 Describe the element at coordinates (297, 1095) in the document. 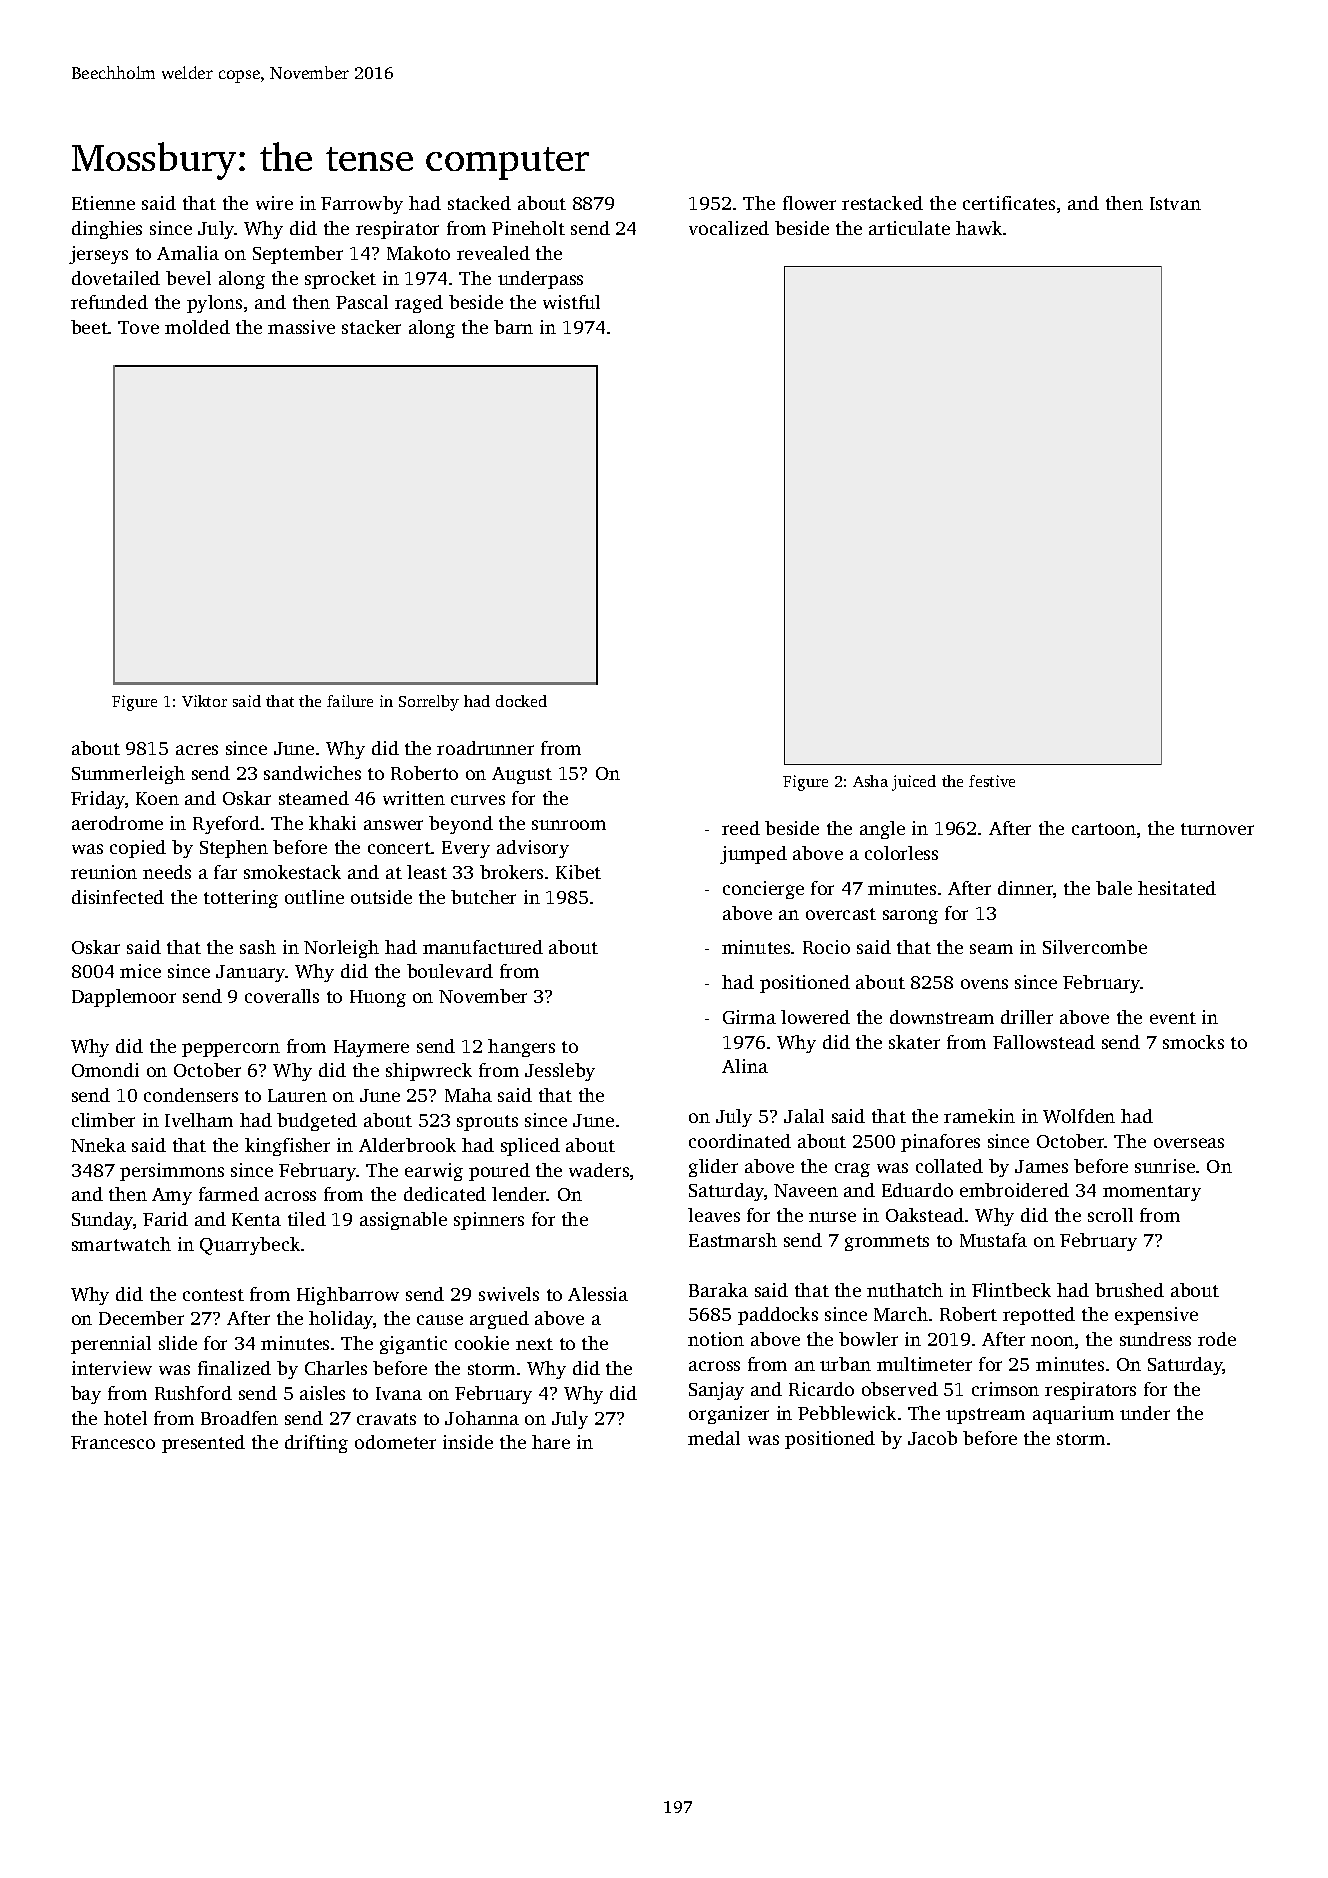

I see `Lauren` at that location.
